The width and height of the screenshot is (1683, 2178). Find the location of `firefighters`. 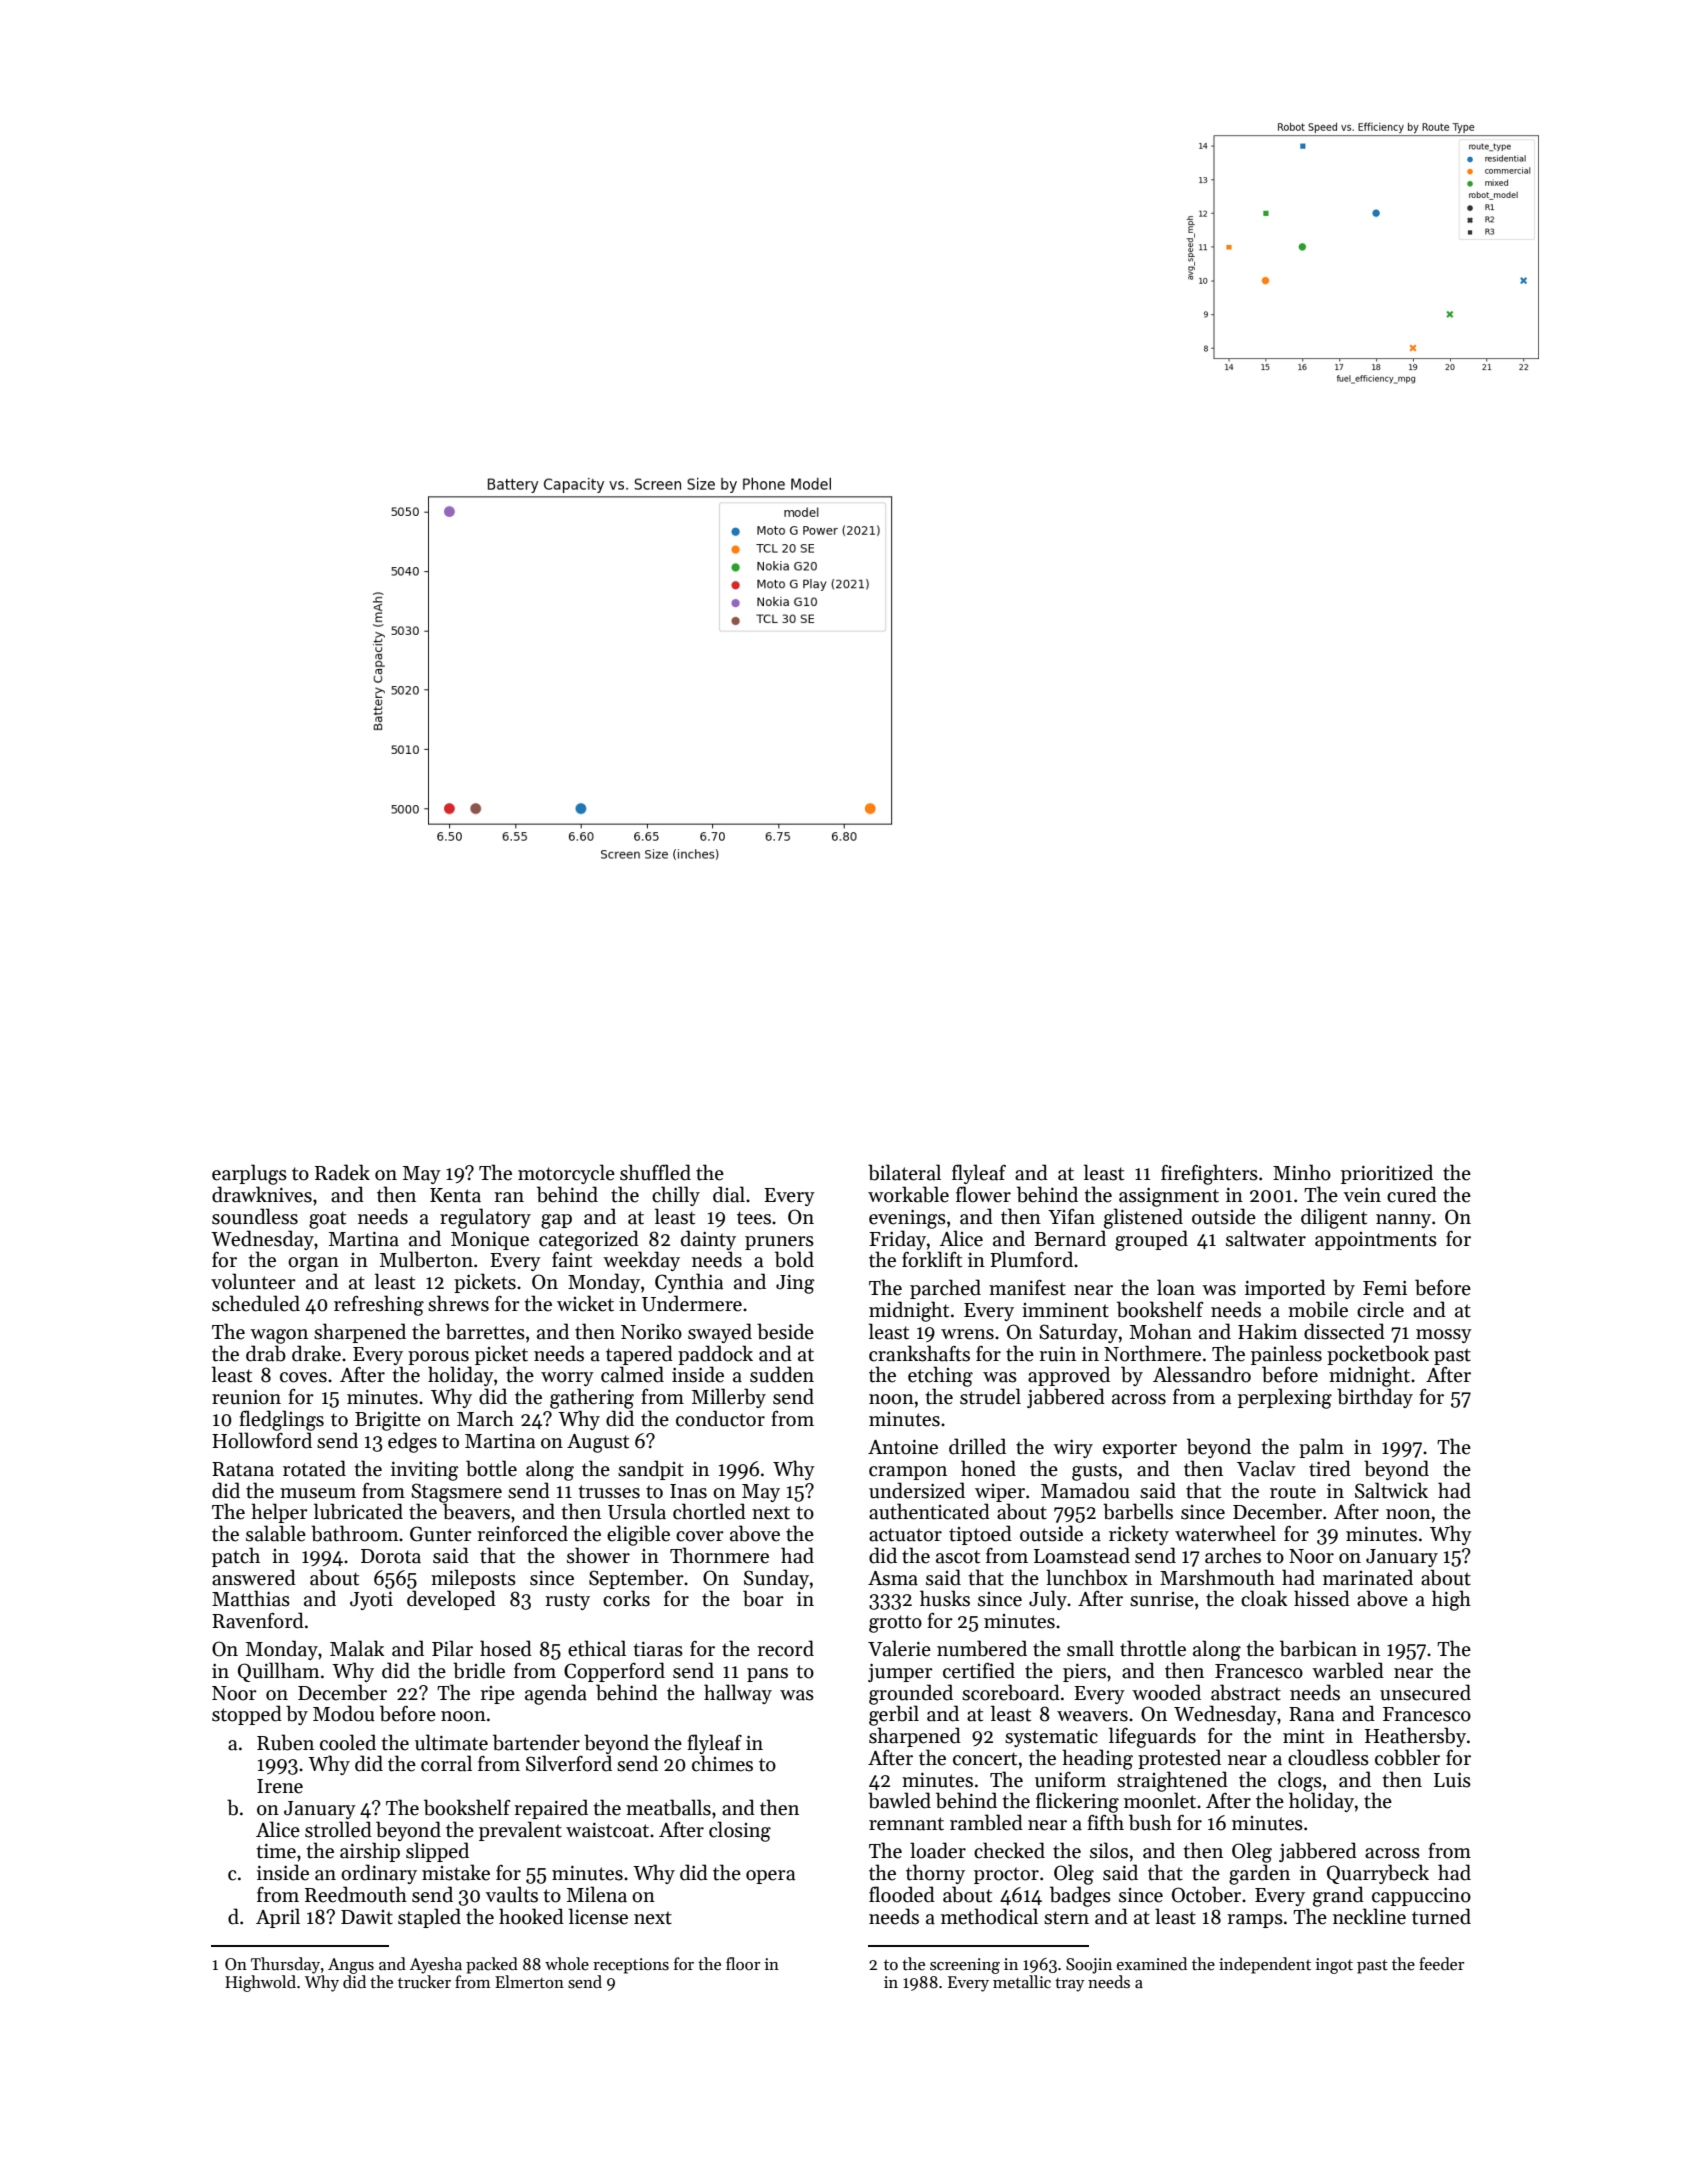

firefighters is located at coordinates (1209, 1174).
